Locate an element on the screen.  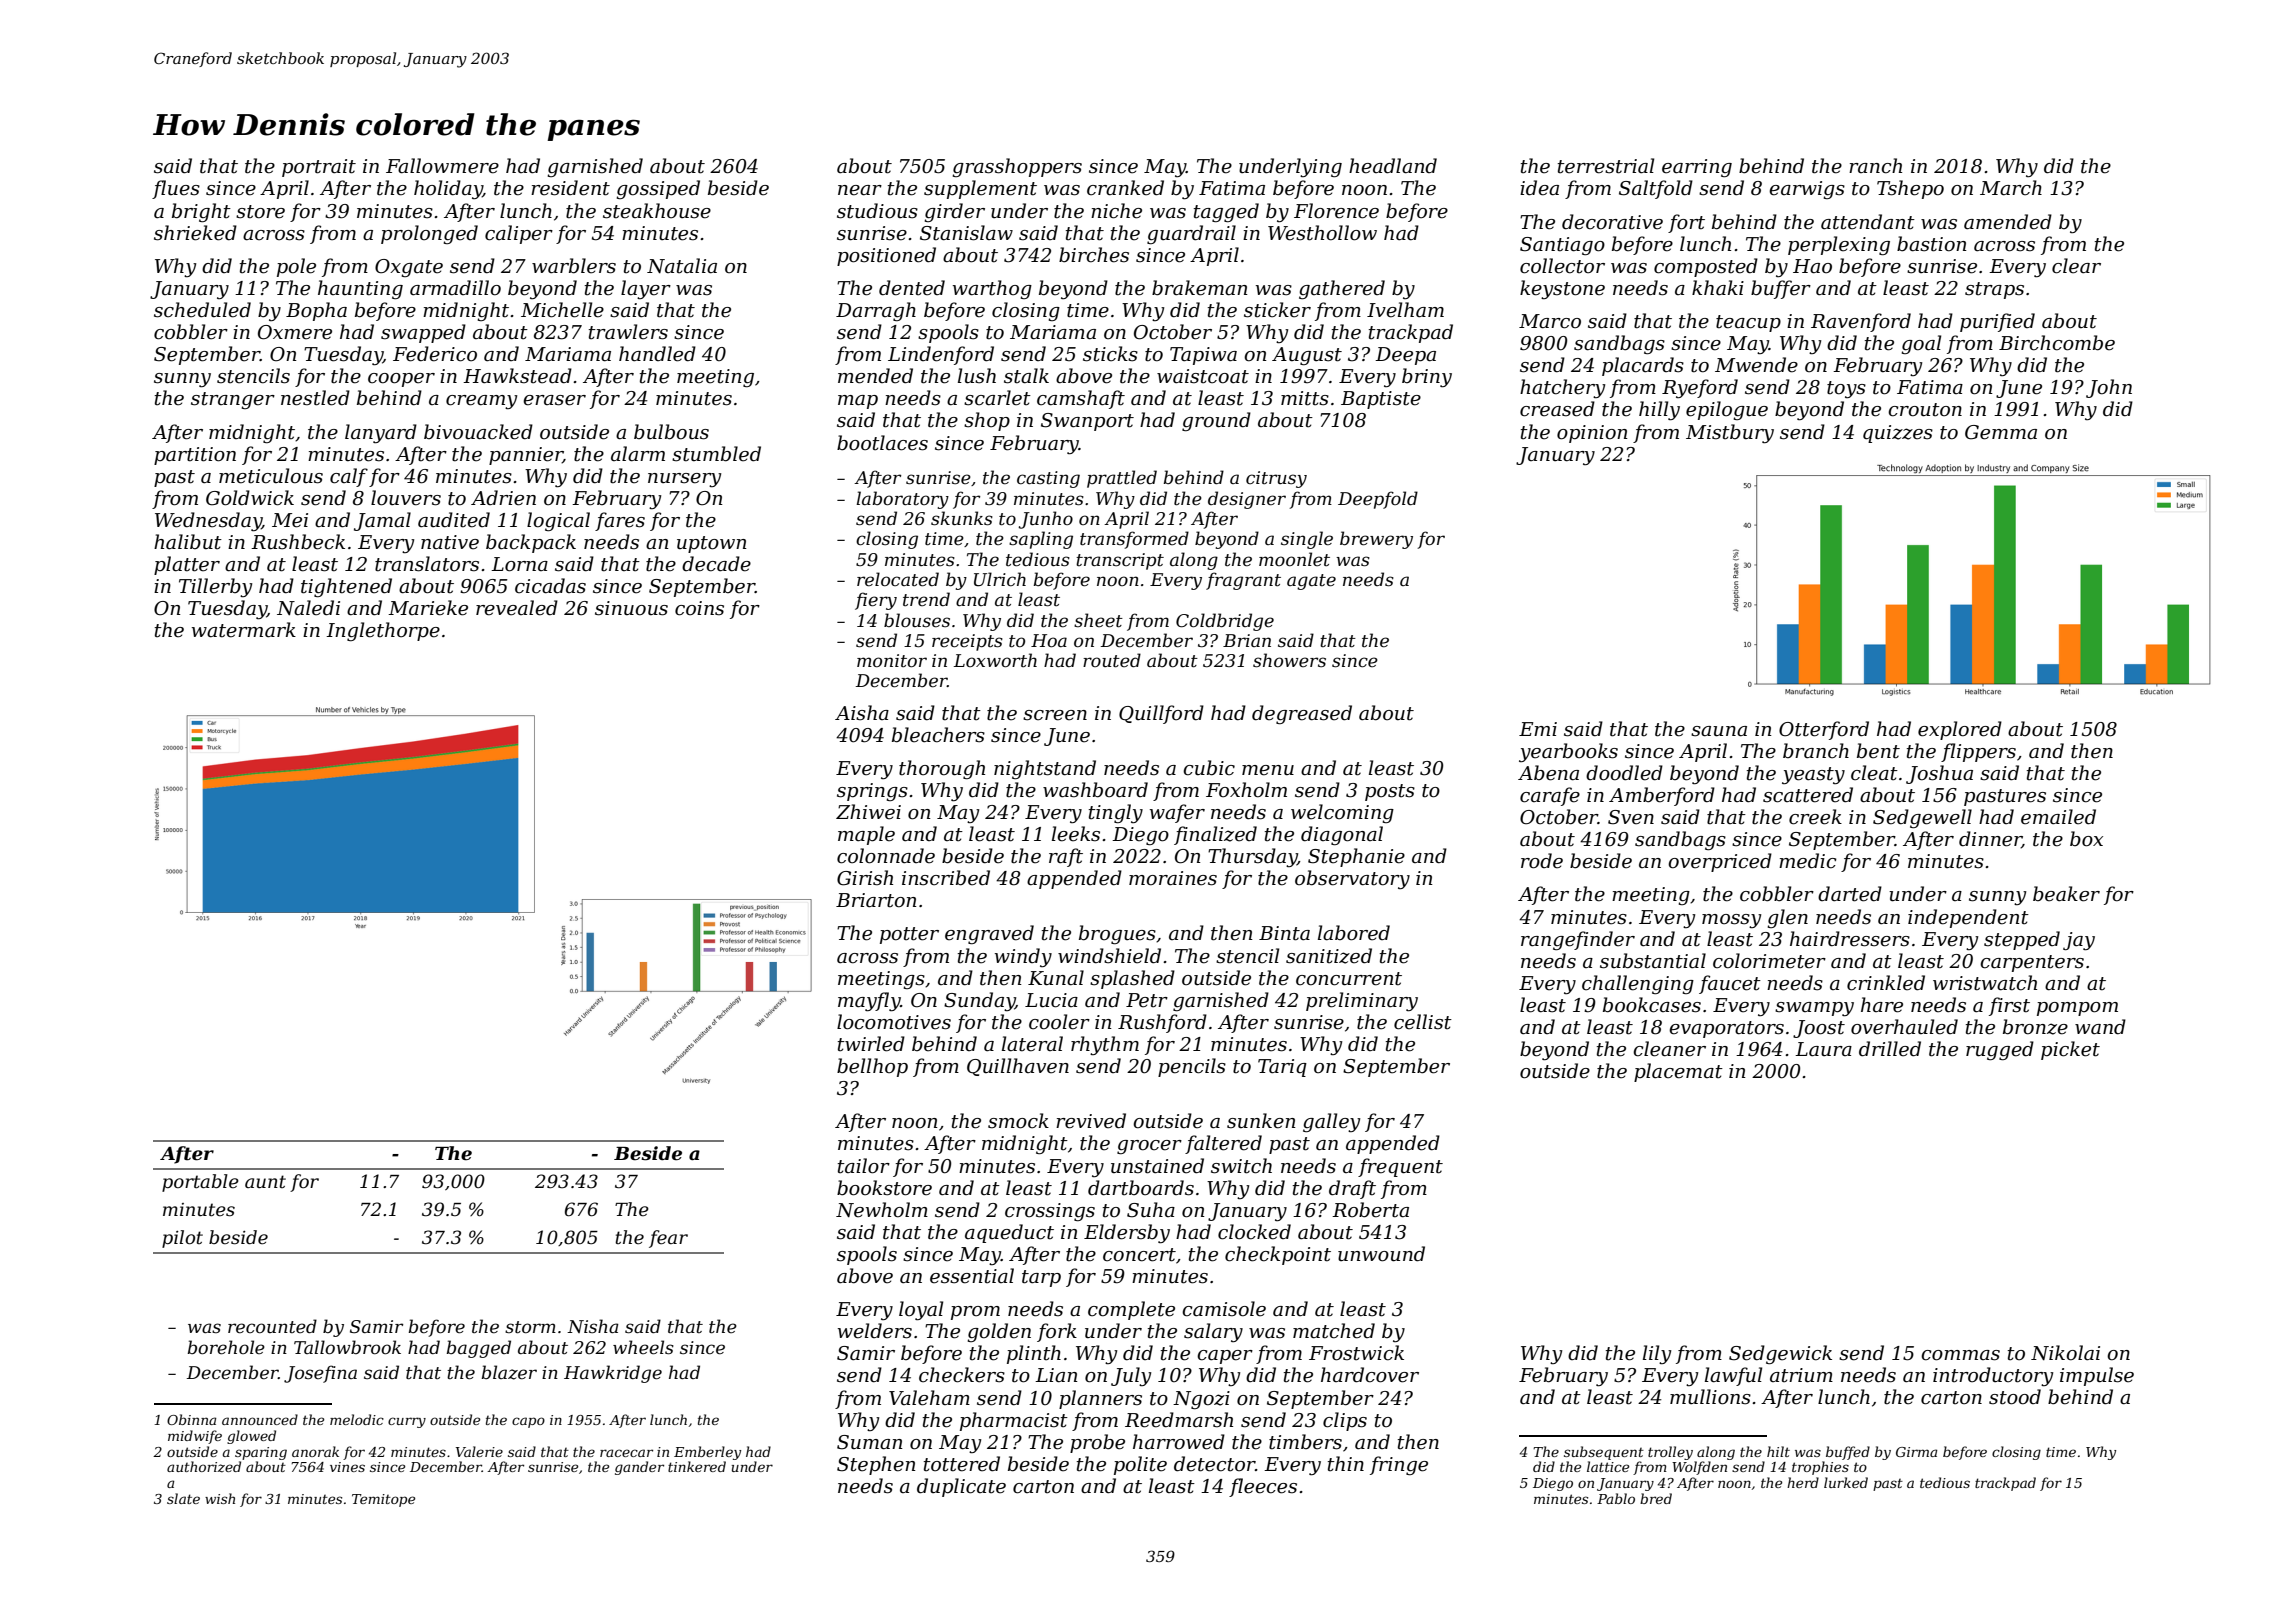
detector is located at coordinates (1214, 1464).
